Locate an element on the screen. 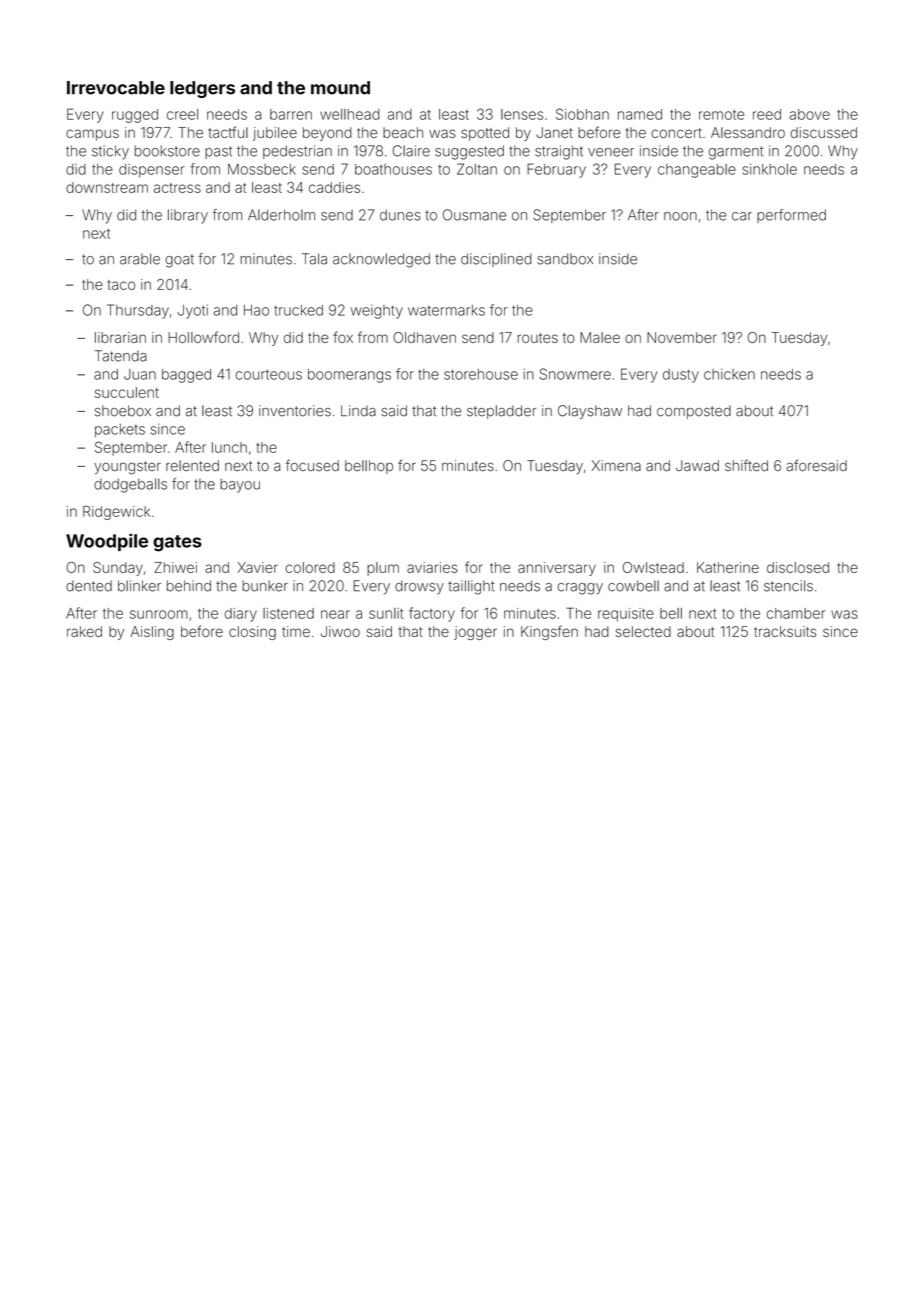 This screenshot has height=1308, width=924. listened is located at coordinates (288, 613).
